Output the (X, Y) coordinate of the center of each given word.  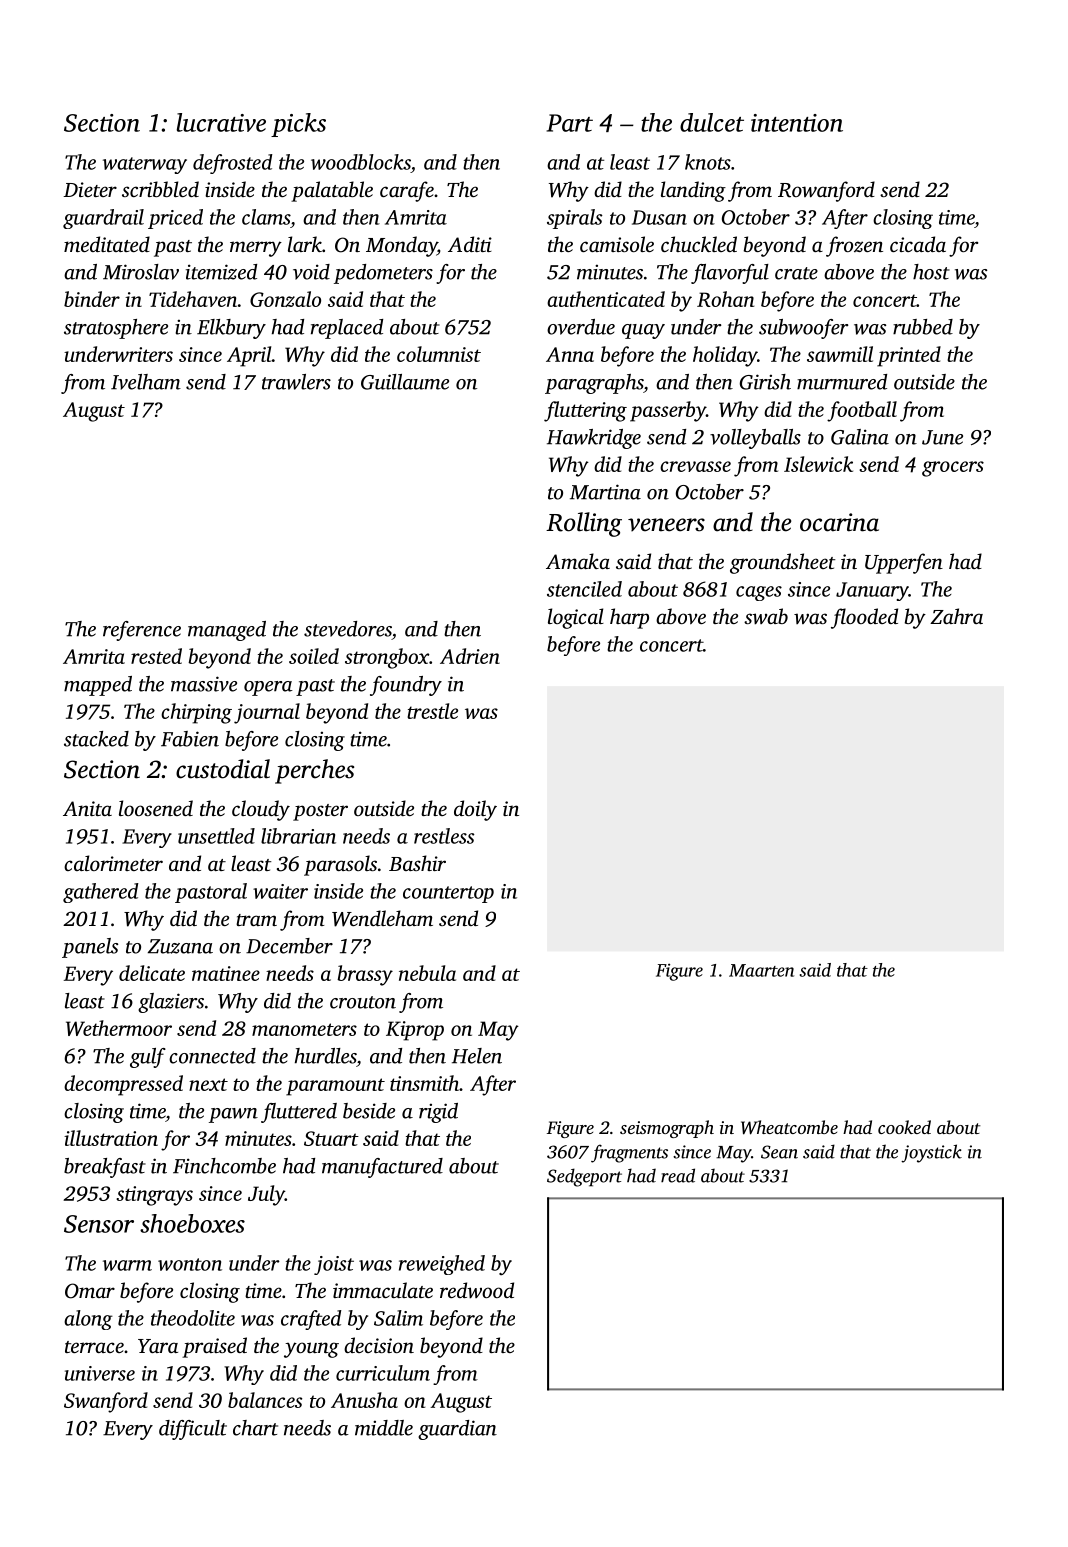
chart (255, 1428)
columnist (439, 354)
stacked (96, 739)
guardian (457, 1430)
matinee (226, 973)
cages (759, 593)
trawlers (296, 382)
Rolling (584, 524)
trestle (432, 711)
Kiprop (415, 1031)
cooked (904, 1127)
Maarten (761, 970)
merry (256, 249)
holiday (725, 356)
